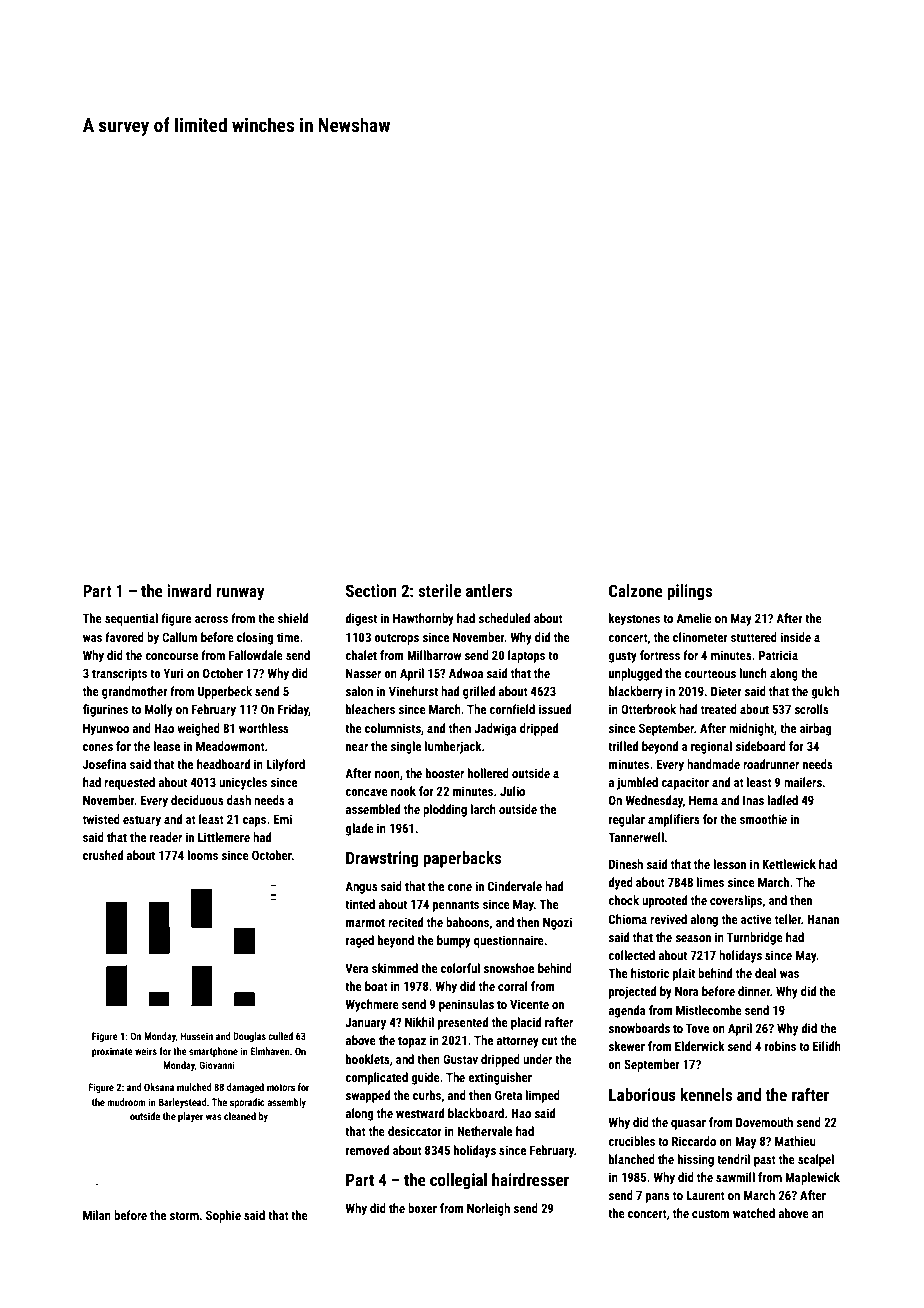 This document has width=924, height=1308. Describe the element at coordinates (387, 774) in the document. I see `noon` at that location.
